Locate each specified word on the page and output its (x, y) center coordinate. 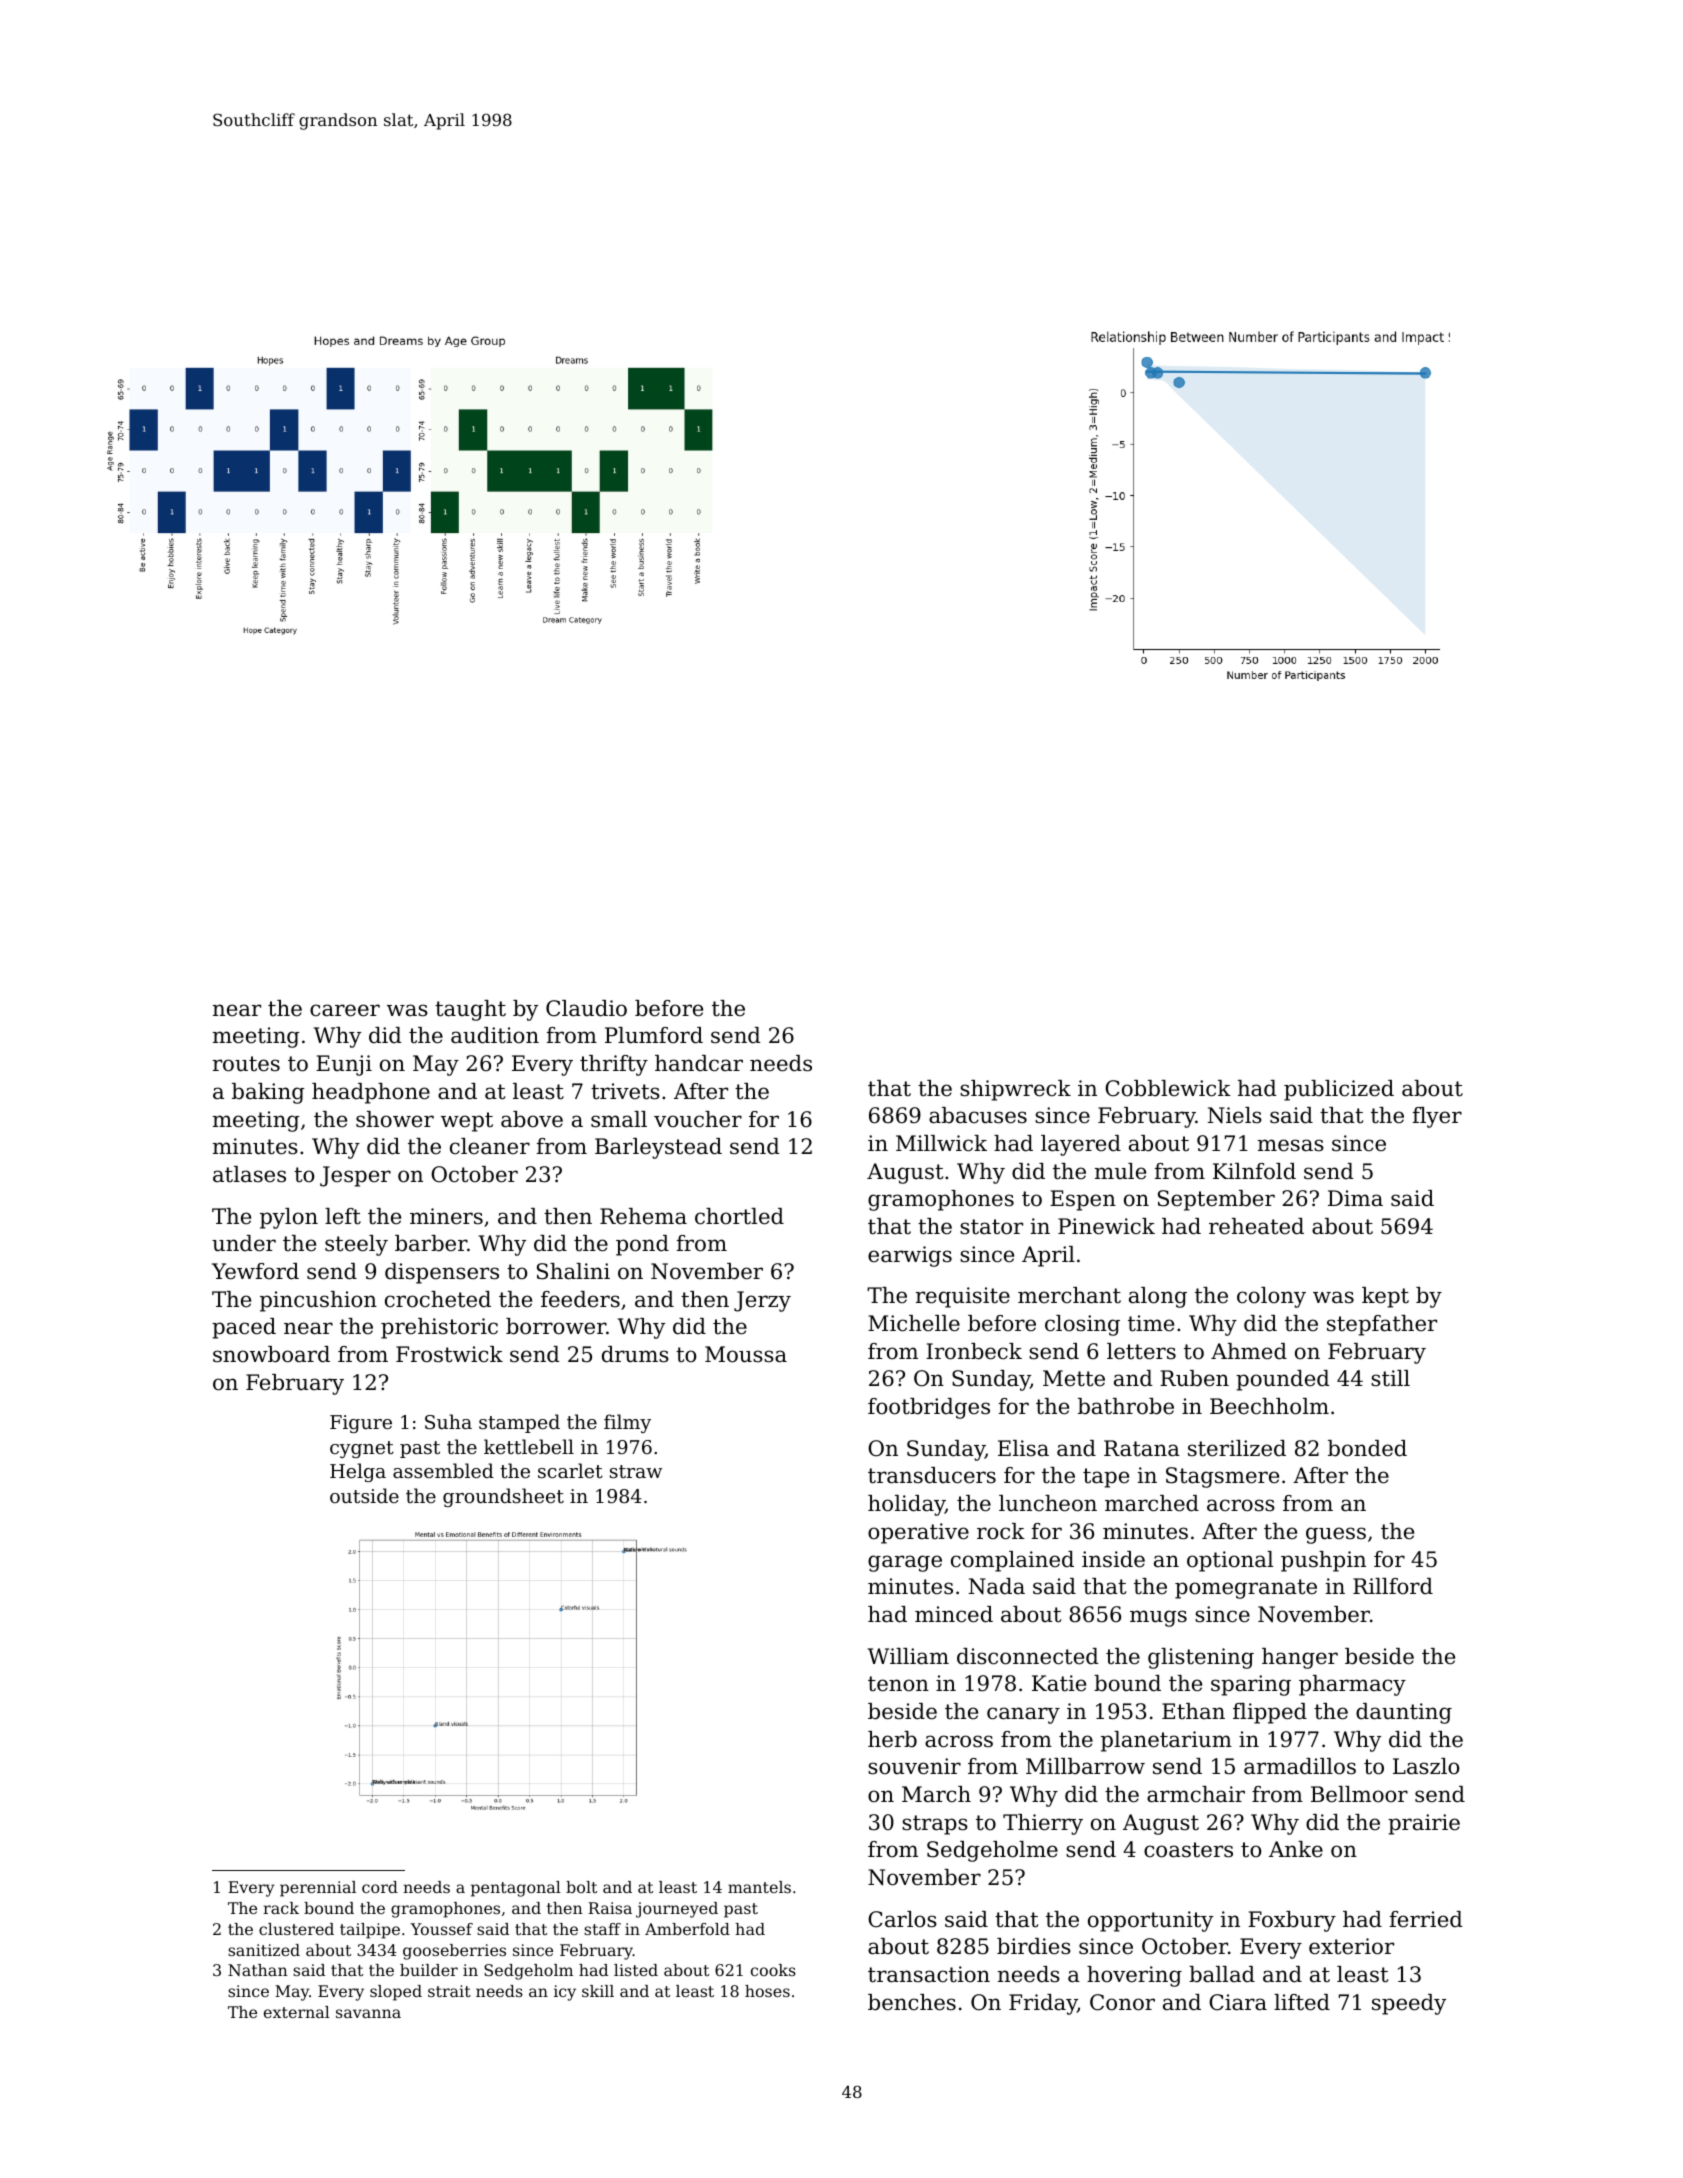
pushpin (1323, 1561)
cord (380, 1887)
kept (1385, 1297)
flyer (1437, 1117)
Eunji (344, 1065)
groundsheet (503, 1497)
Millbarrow (1085, 1766)
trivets (625, 1091)
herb (892, 1739)
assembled (443, 1470)
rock (1001, 1531)
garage (905, 1563)
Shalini (573, 1271)
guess (1336, 1535)
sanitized (264, 1950)
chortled (739, 1216)
